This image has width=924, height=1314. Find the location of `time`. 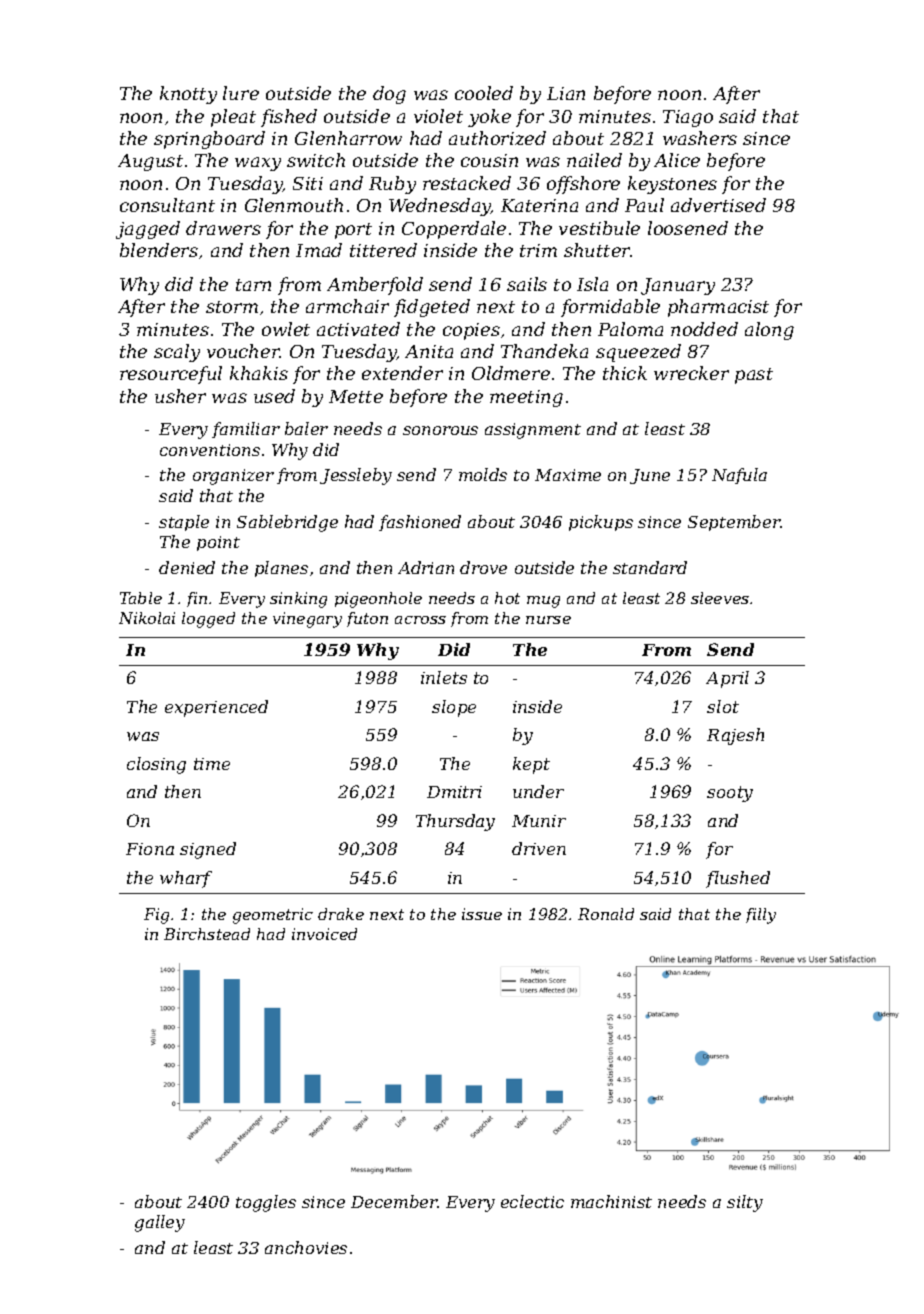

time is located at coordinates (212, 764).
